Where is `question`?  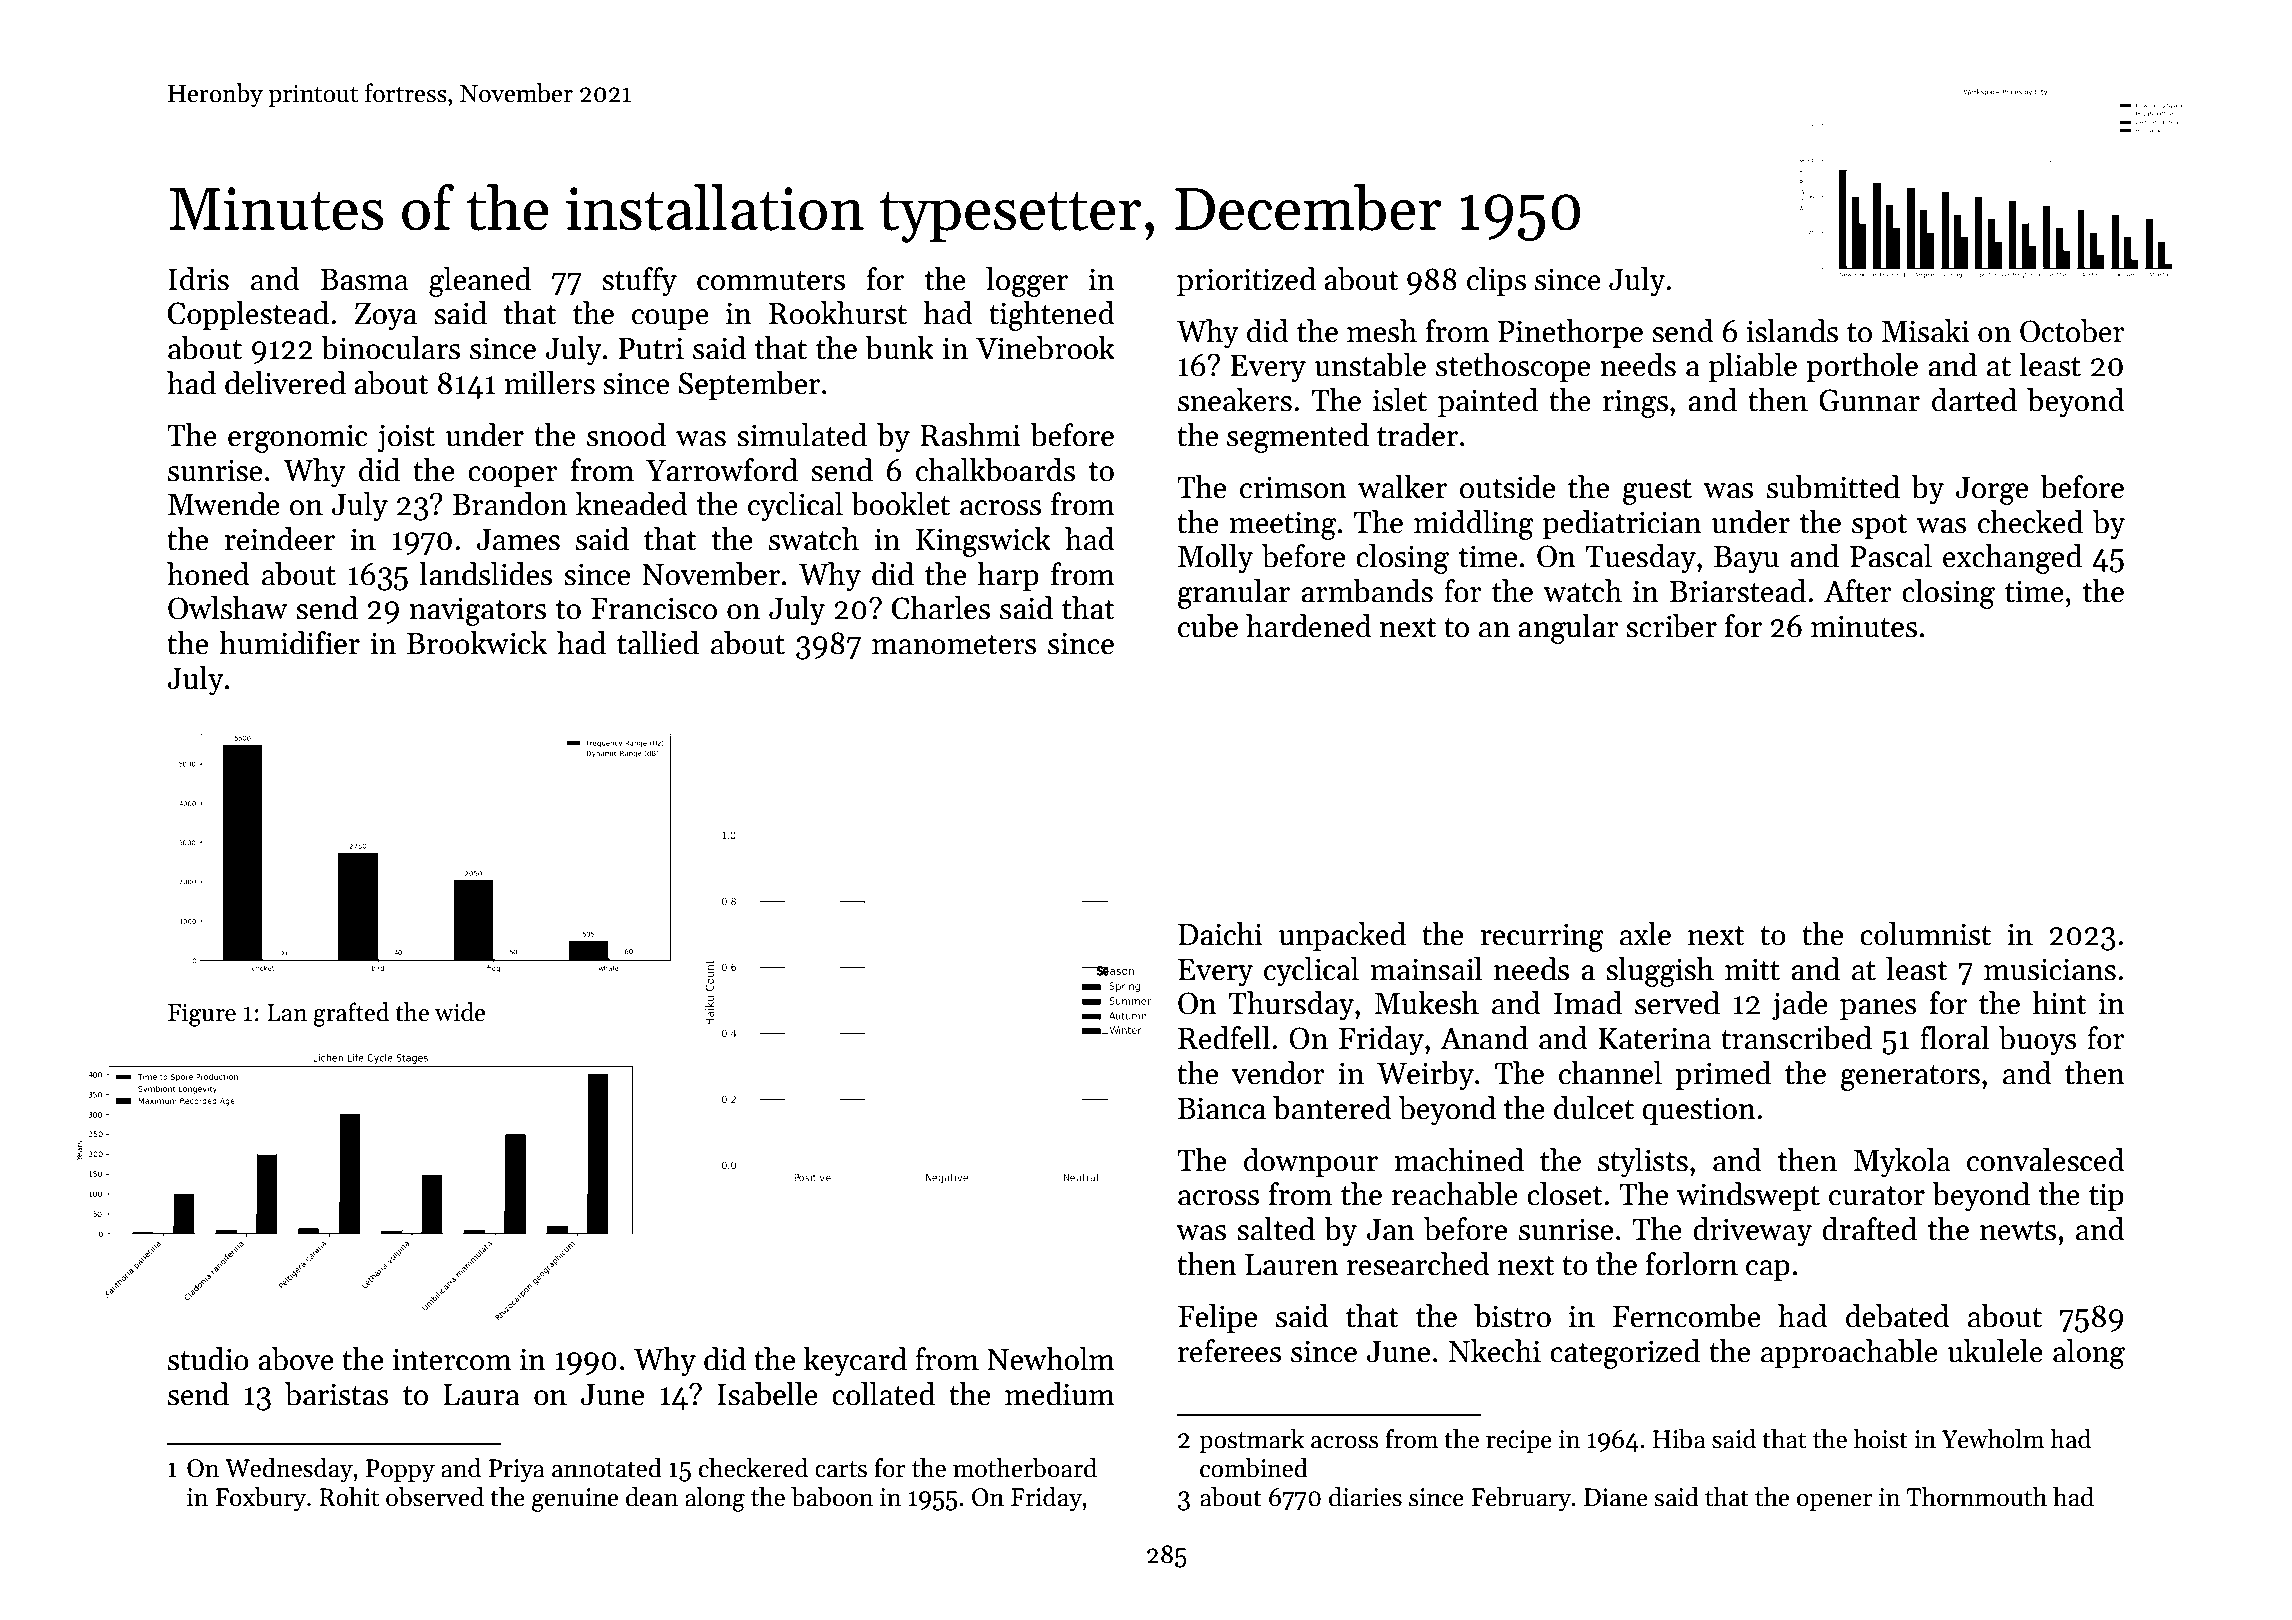 question is located at coordinates (1699, 1111).
